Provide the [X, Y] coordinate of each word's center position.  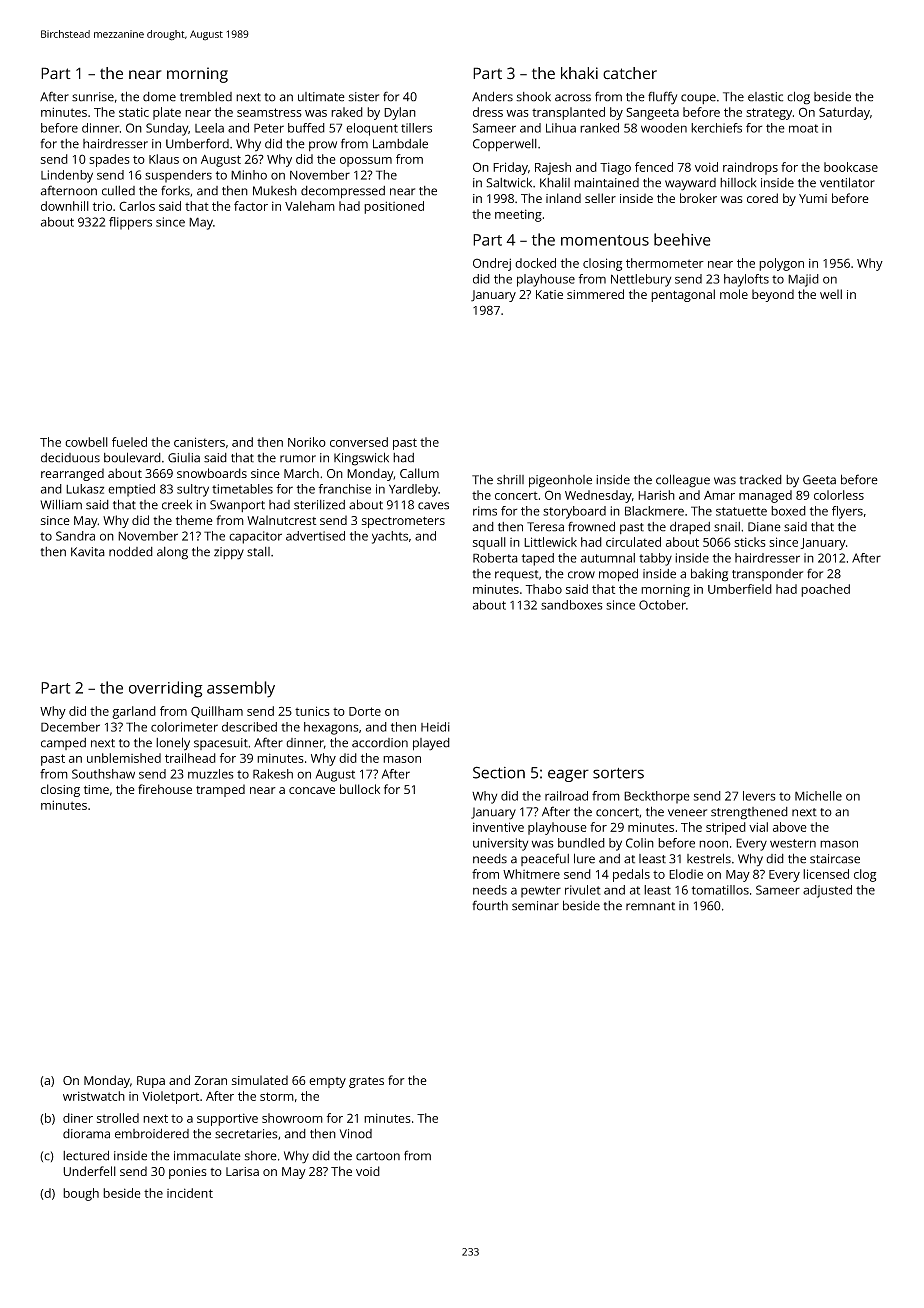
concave [312, 790]
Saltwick [509, 182]
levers [759, 796]
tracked [760, 480]
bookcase [851, 167]
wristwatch [94, 1096]
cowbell [86, 442]
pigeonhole [560, 481]
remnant [650, 906]
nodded [131, 551]
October [662, 605]
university [500, 844]
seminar [535, 906]
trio [102, 206]
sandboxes [572, 605]
